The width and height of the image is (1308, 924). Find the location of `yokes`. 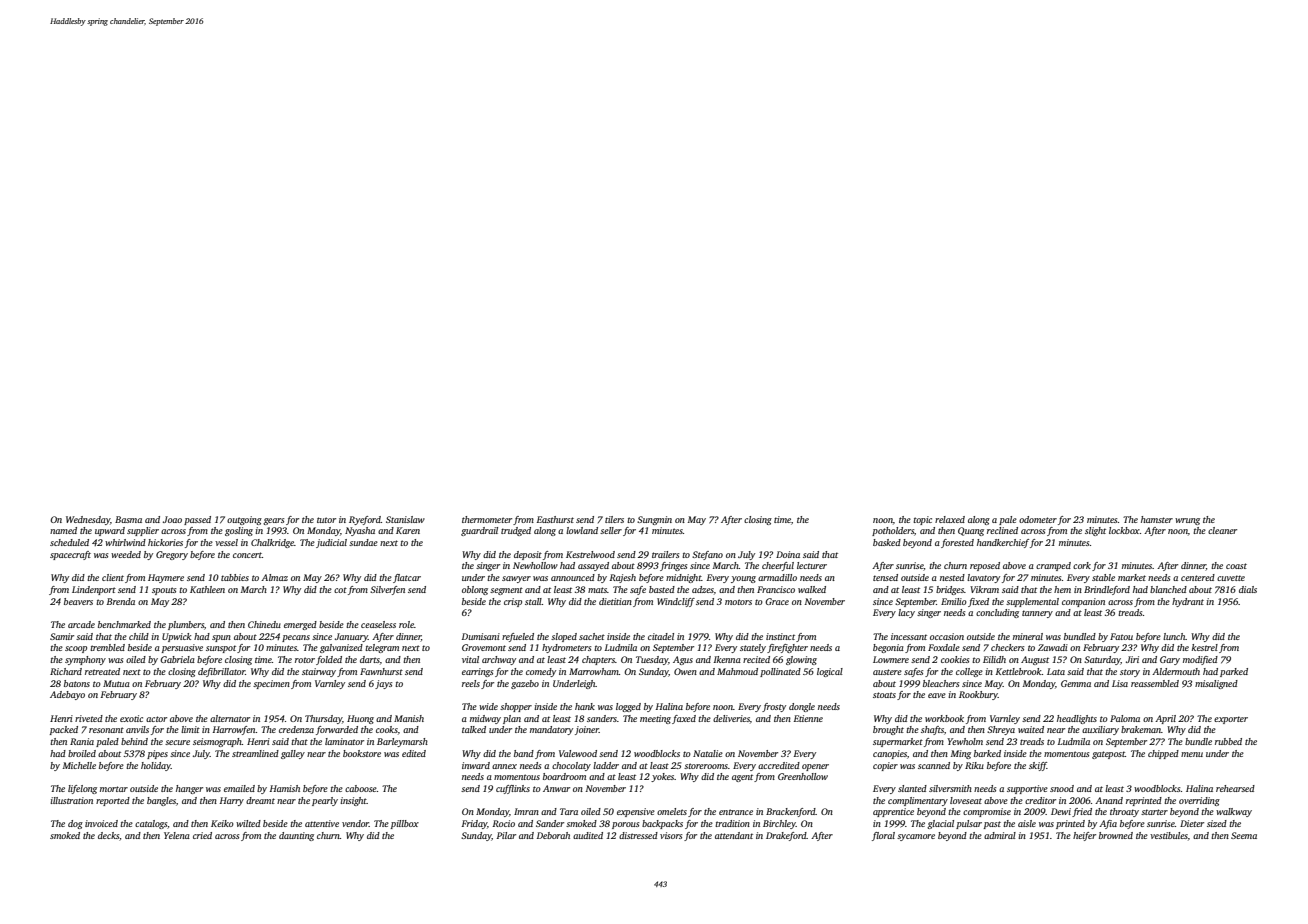

yokes is located at coordinates (662, 777).
